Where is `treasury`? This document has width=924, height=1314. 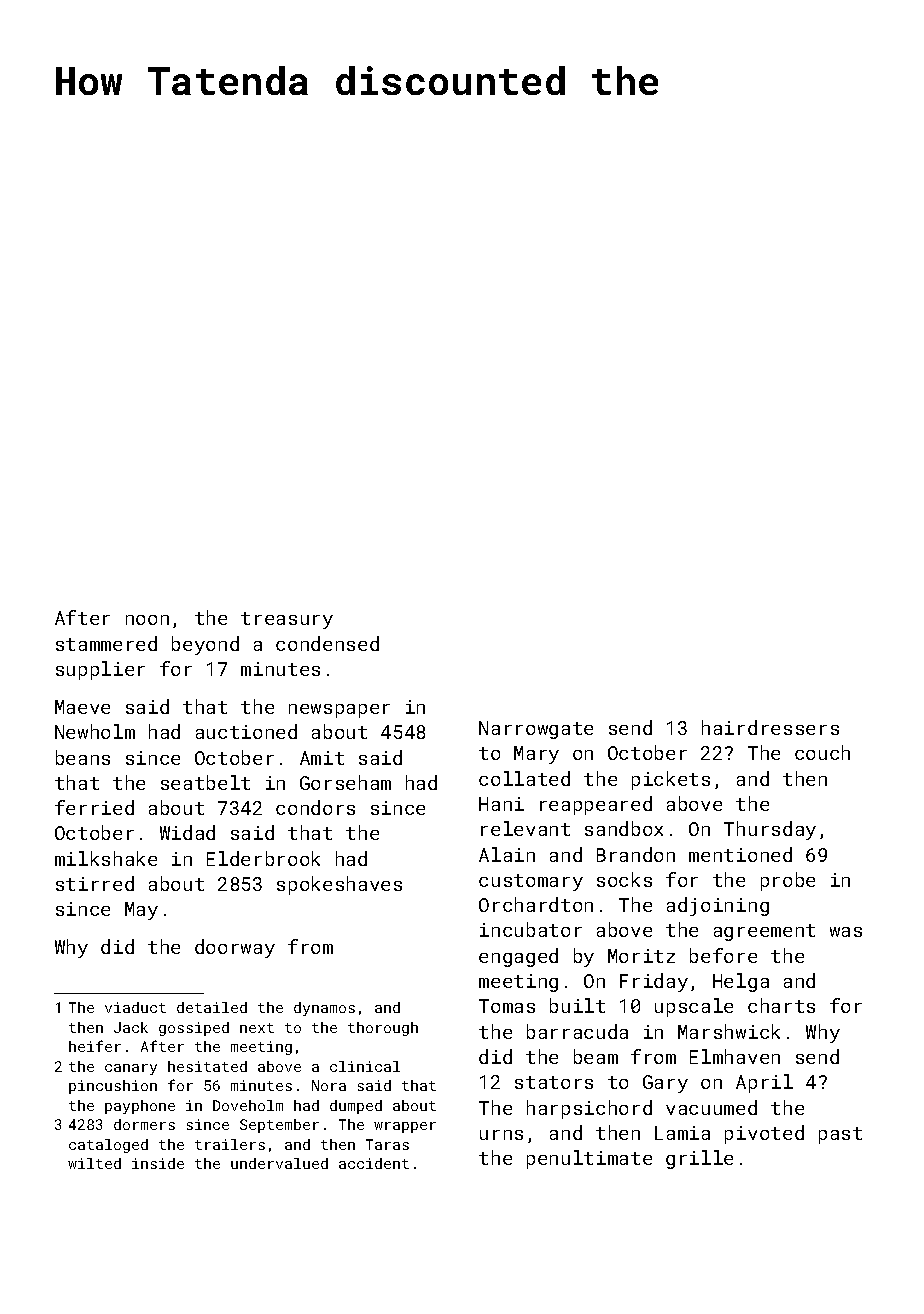
treasury is located at coordinates (287, 620).
